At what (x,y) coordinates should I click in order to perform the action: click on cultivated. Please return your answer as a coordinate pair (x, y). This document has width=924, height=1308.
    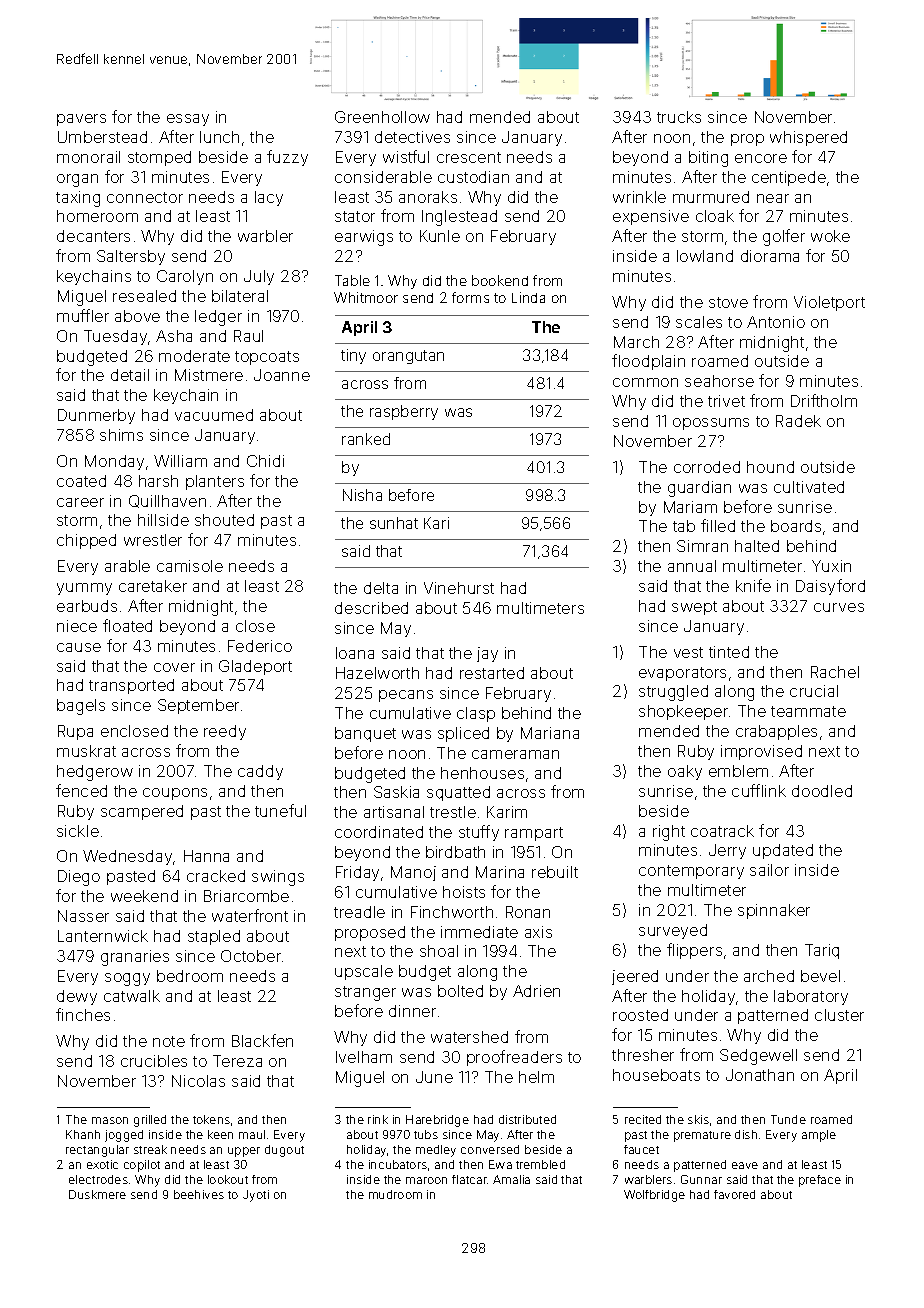
    Looking at the image, I should click on (809, 487).
